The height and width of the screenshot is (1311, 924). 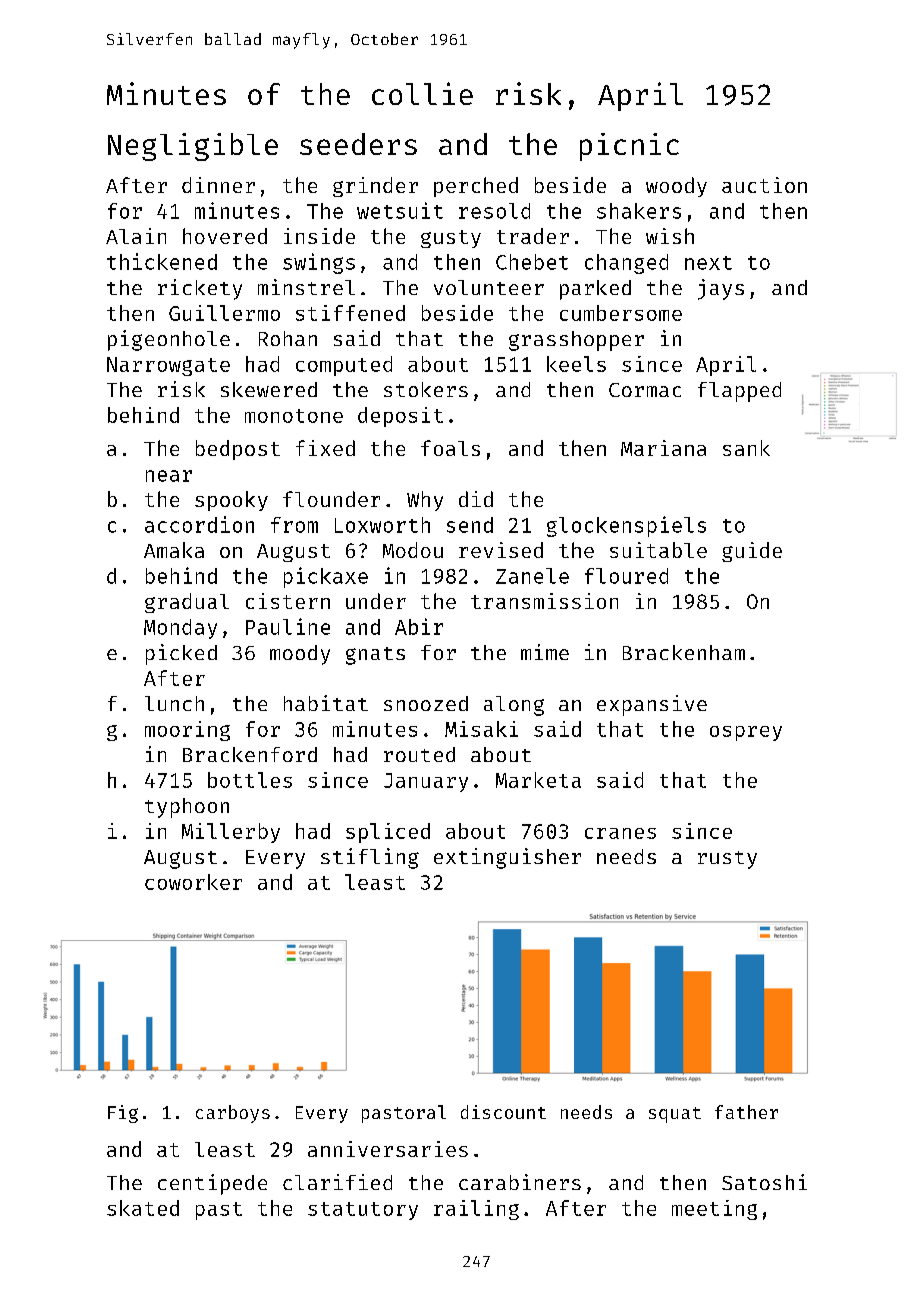 I want to click on Brackenham, so click(x=684, y=652).
